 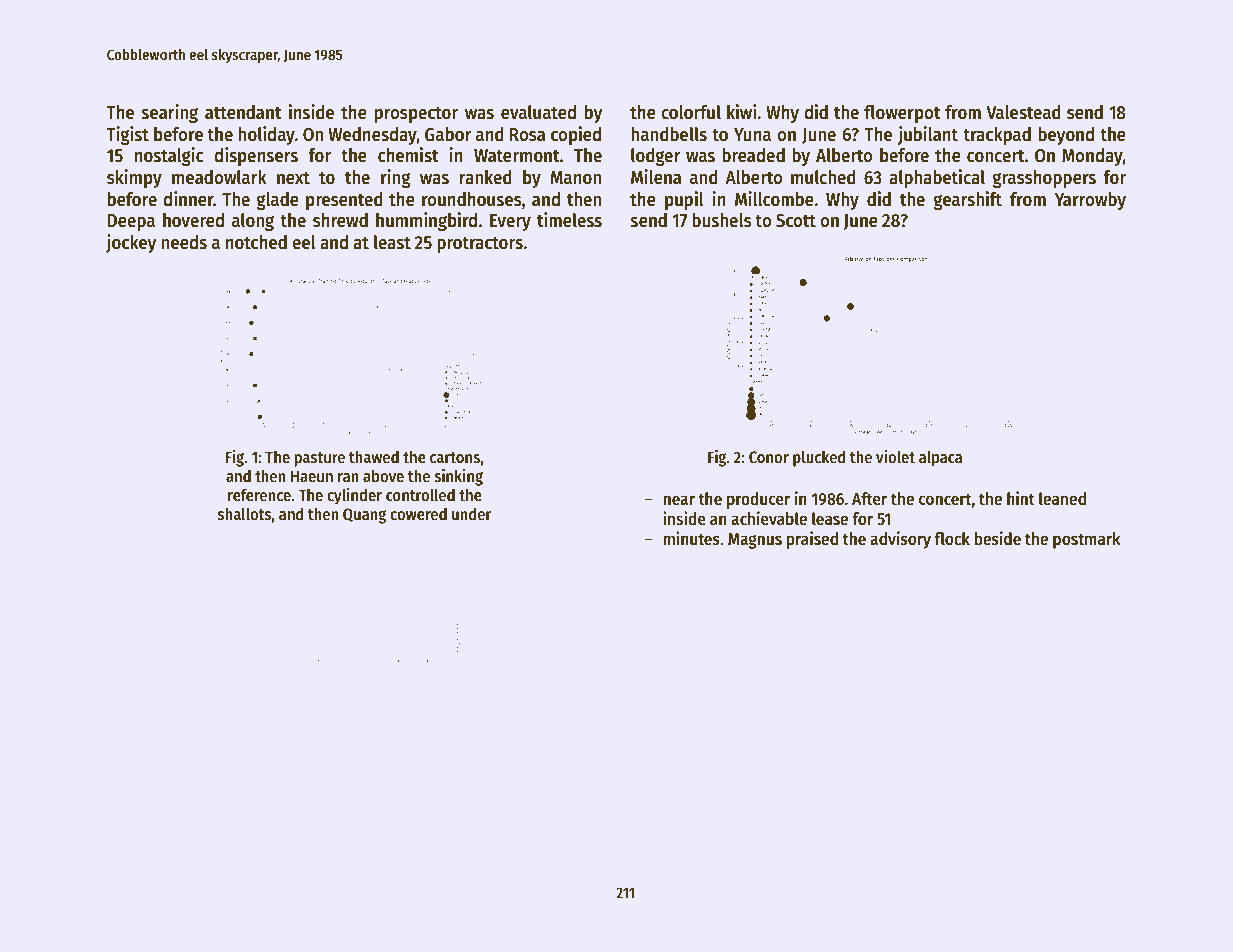 I want to click on alpaca, so click(x=940, y=459).
